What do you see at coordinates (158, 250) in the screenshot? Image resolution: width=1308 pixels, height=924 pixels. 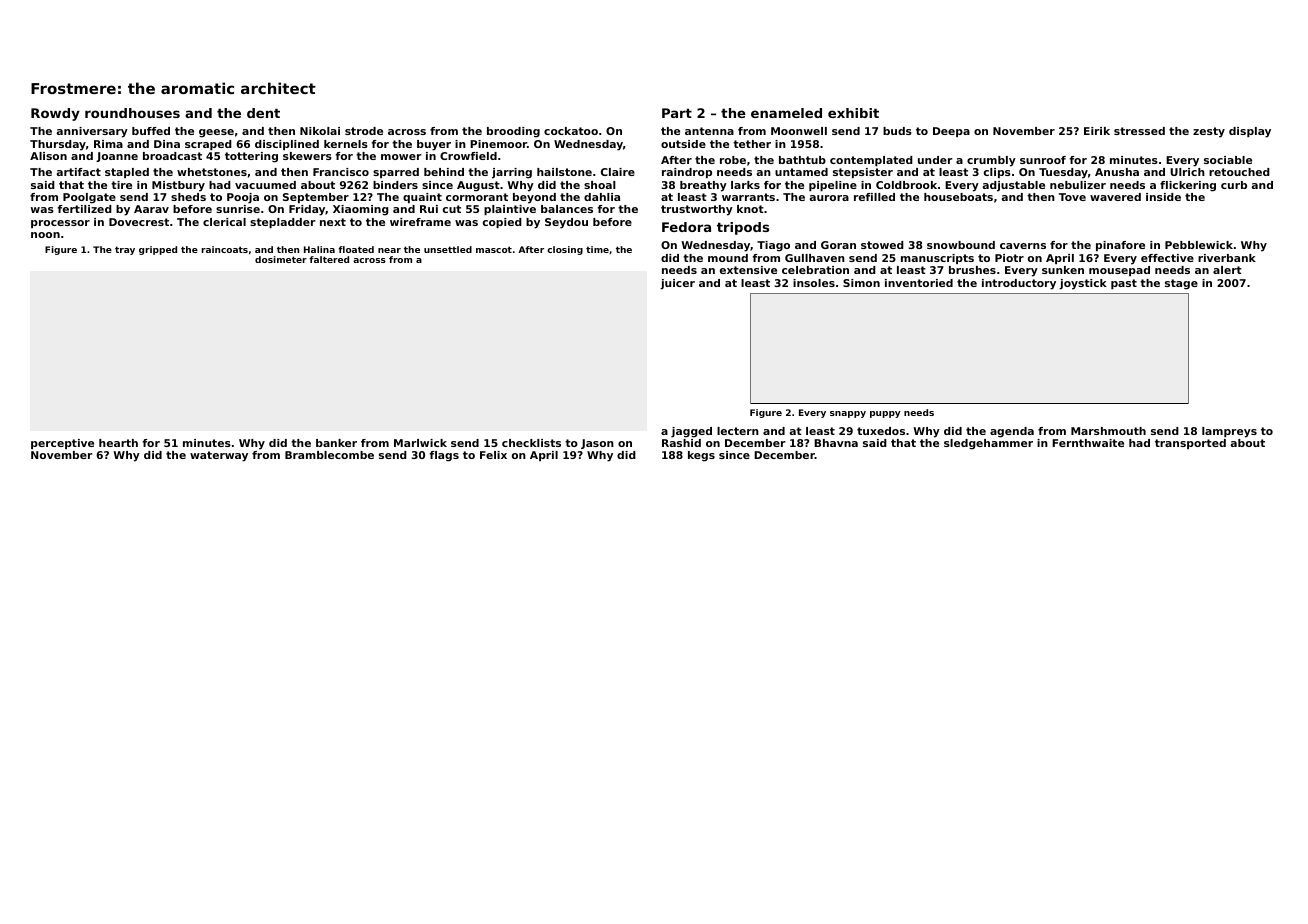 I see `gripped` at bounding box center [158, 250].
